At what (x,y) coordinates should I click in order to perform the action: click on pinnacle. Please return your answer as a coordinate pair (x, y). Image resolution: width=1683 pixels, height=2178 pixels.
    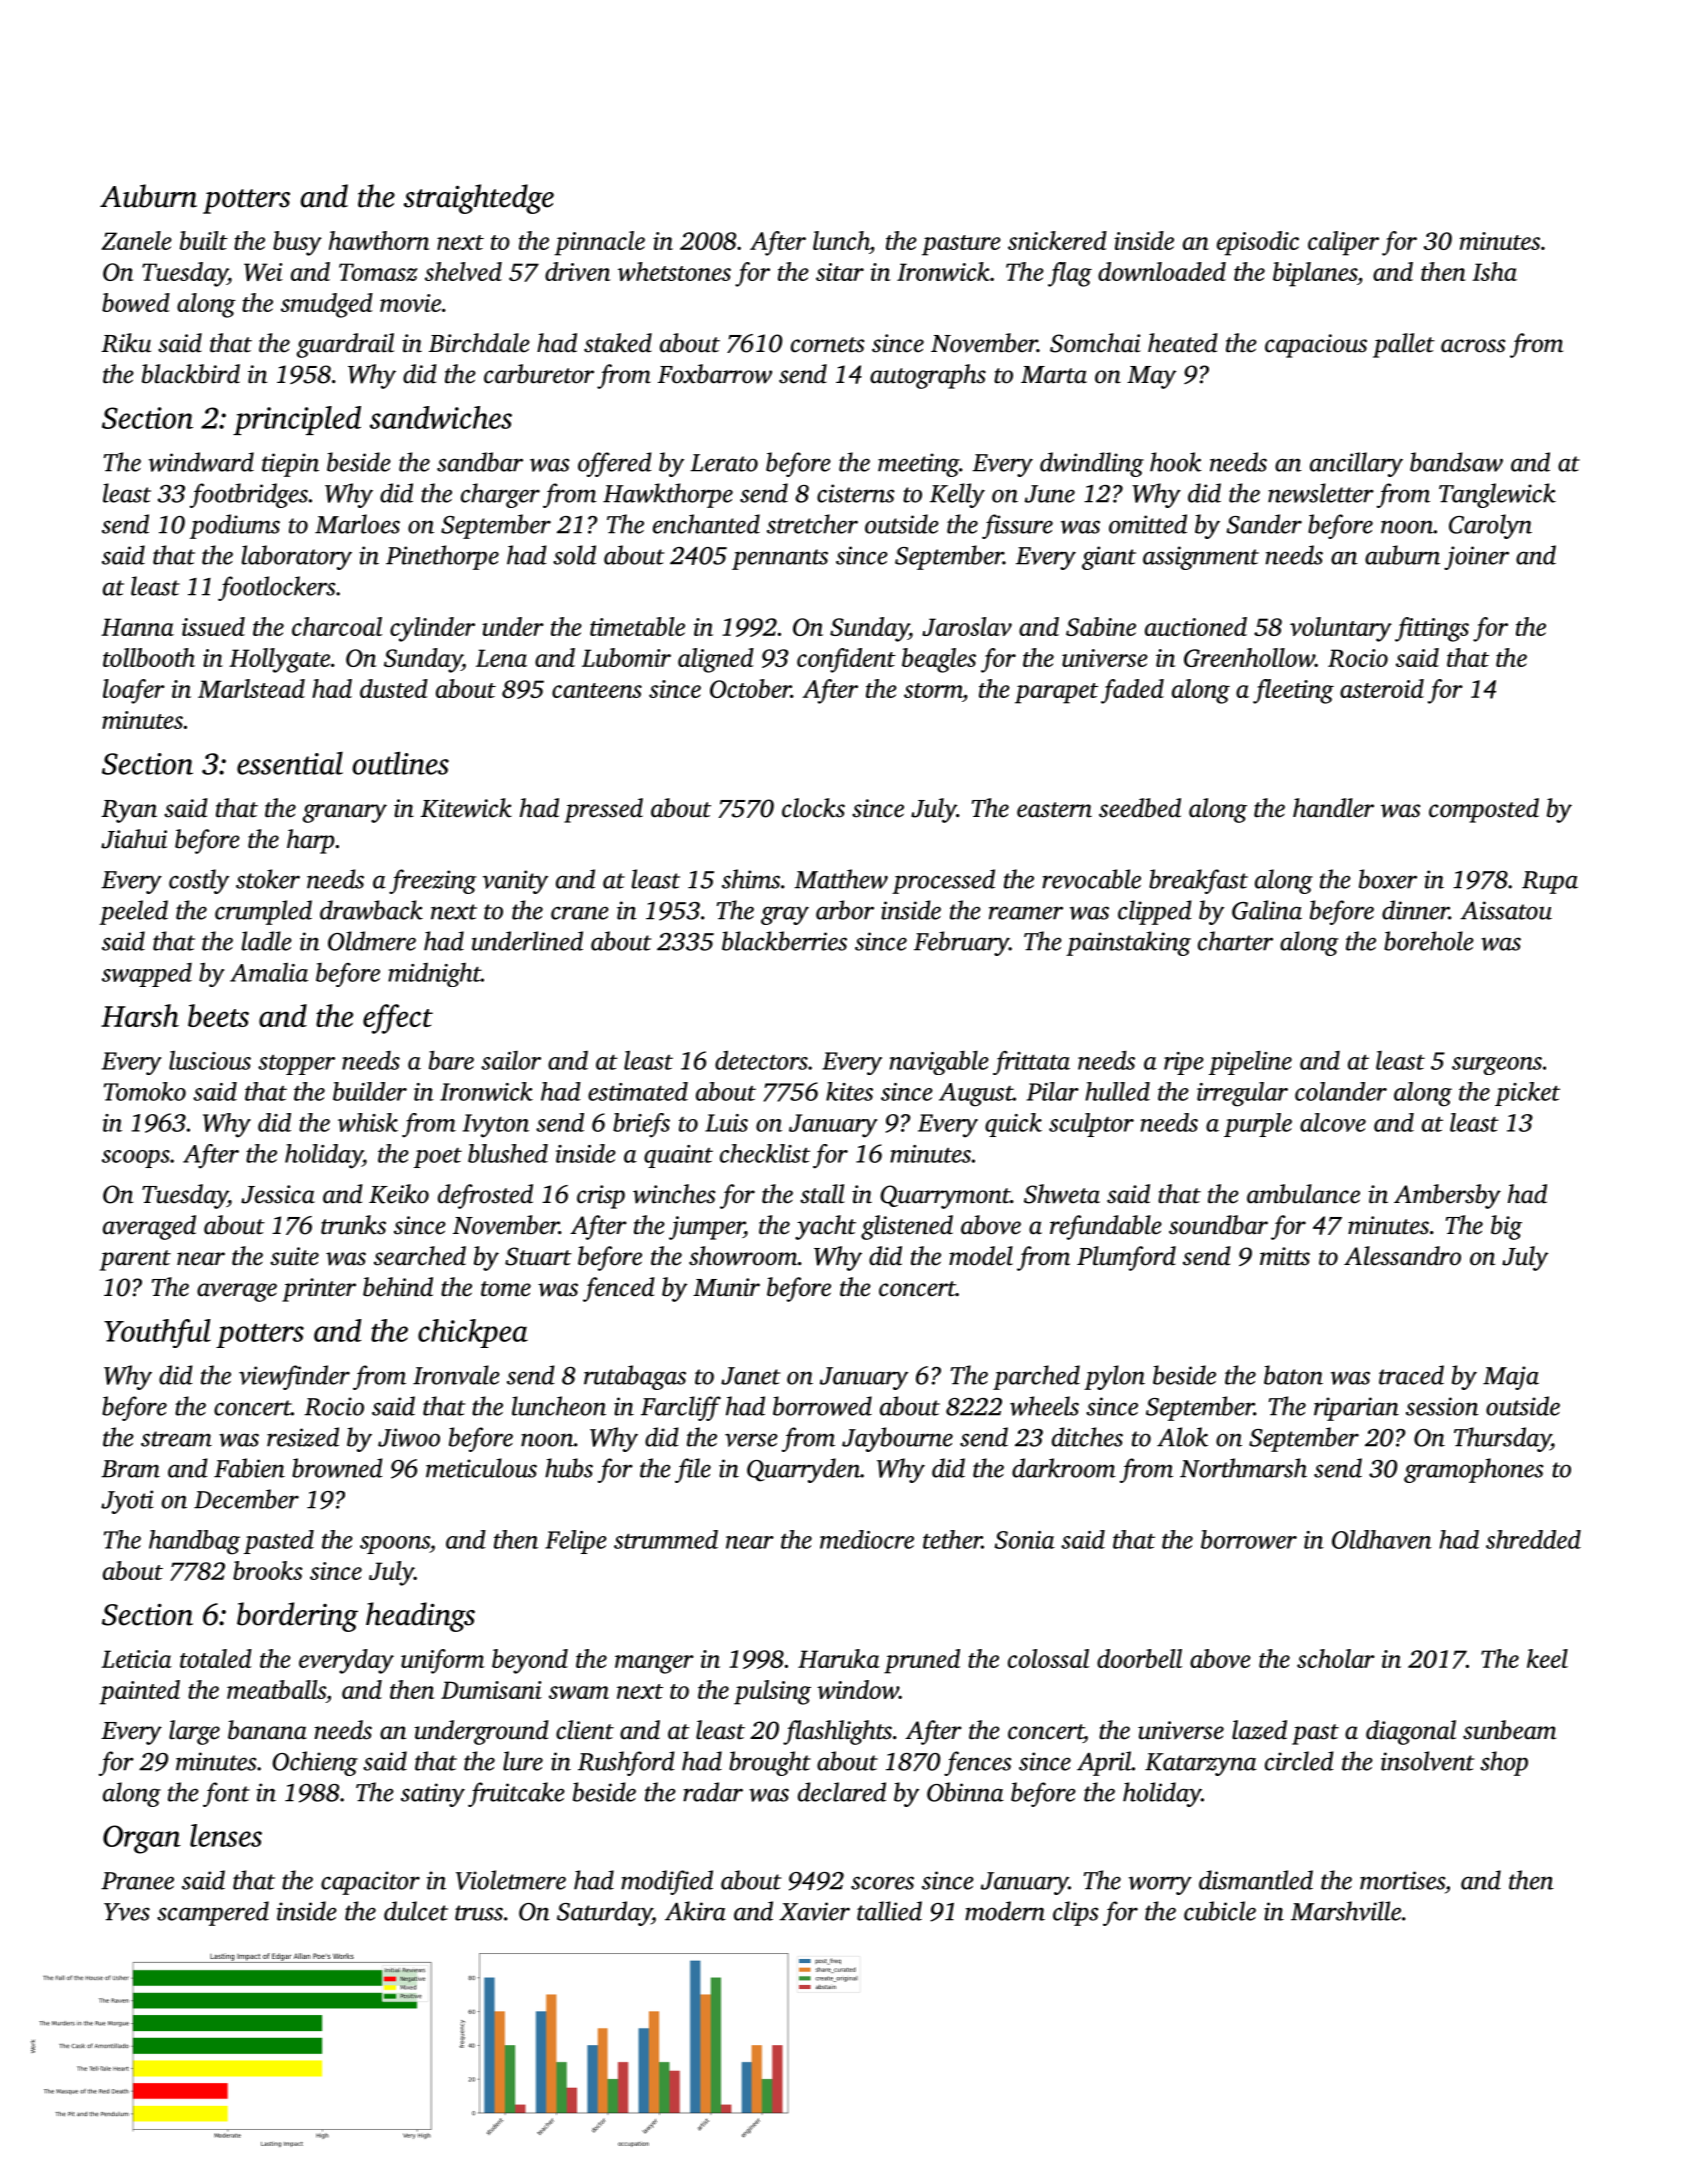
    Looking at the image, I should click on (599, 243).
